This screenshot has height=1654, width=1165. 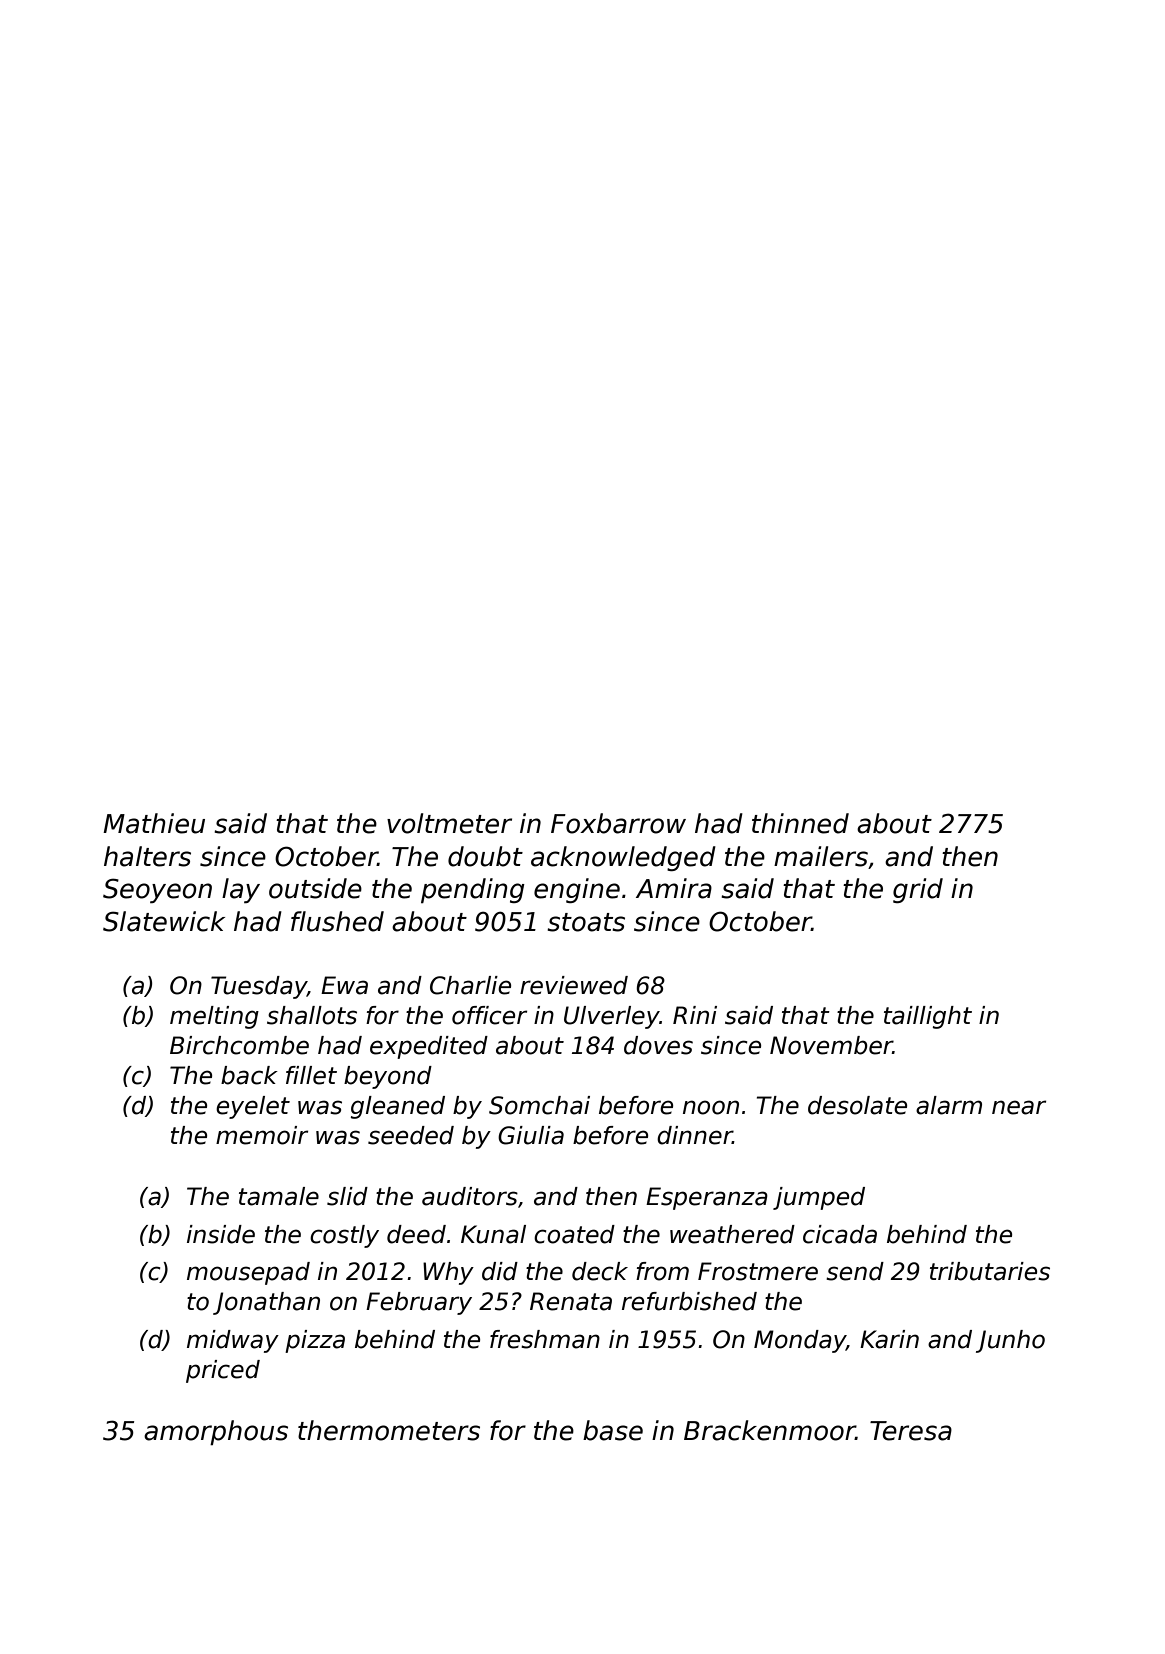 I want to click on seeded, so click(x=411, y=1135).
